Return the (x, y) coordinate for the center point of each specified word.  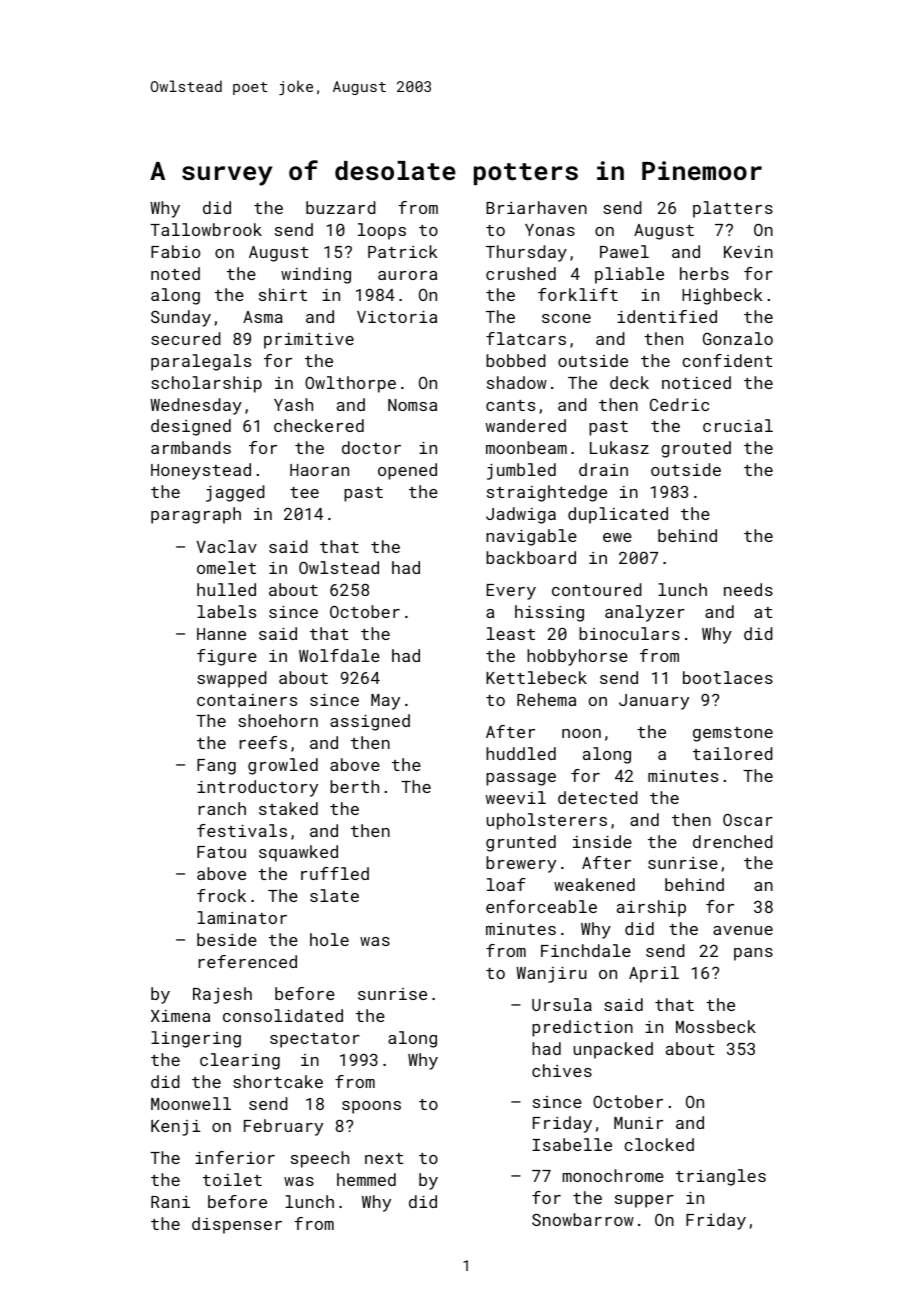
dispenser (237, 1225)
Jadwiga (521, 515)
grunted (521, 843)
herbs (704, 273)
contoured (597, 589)
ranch (222, 808)
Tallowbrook (206, 229)
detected (598, 797)
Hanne (221, 634)
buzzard (341, 207)
